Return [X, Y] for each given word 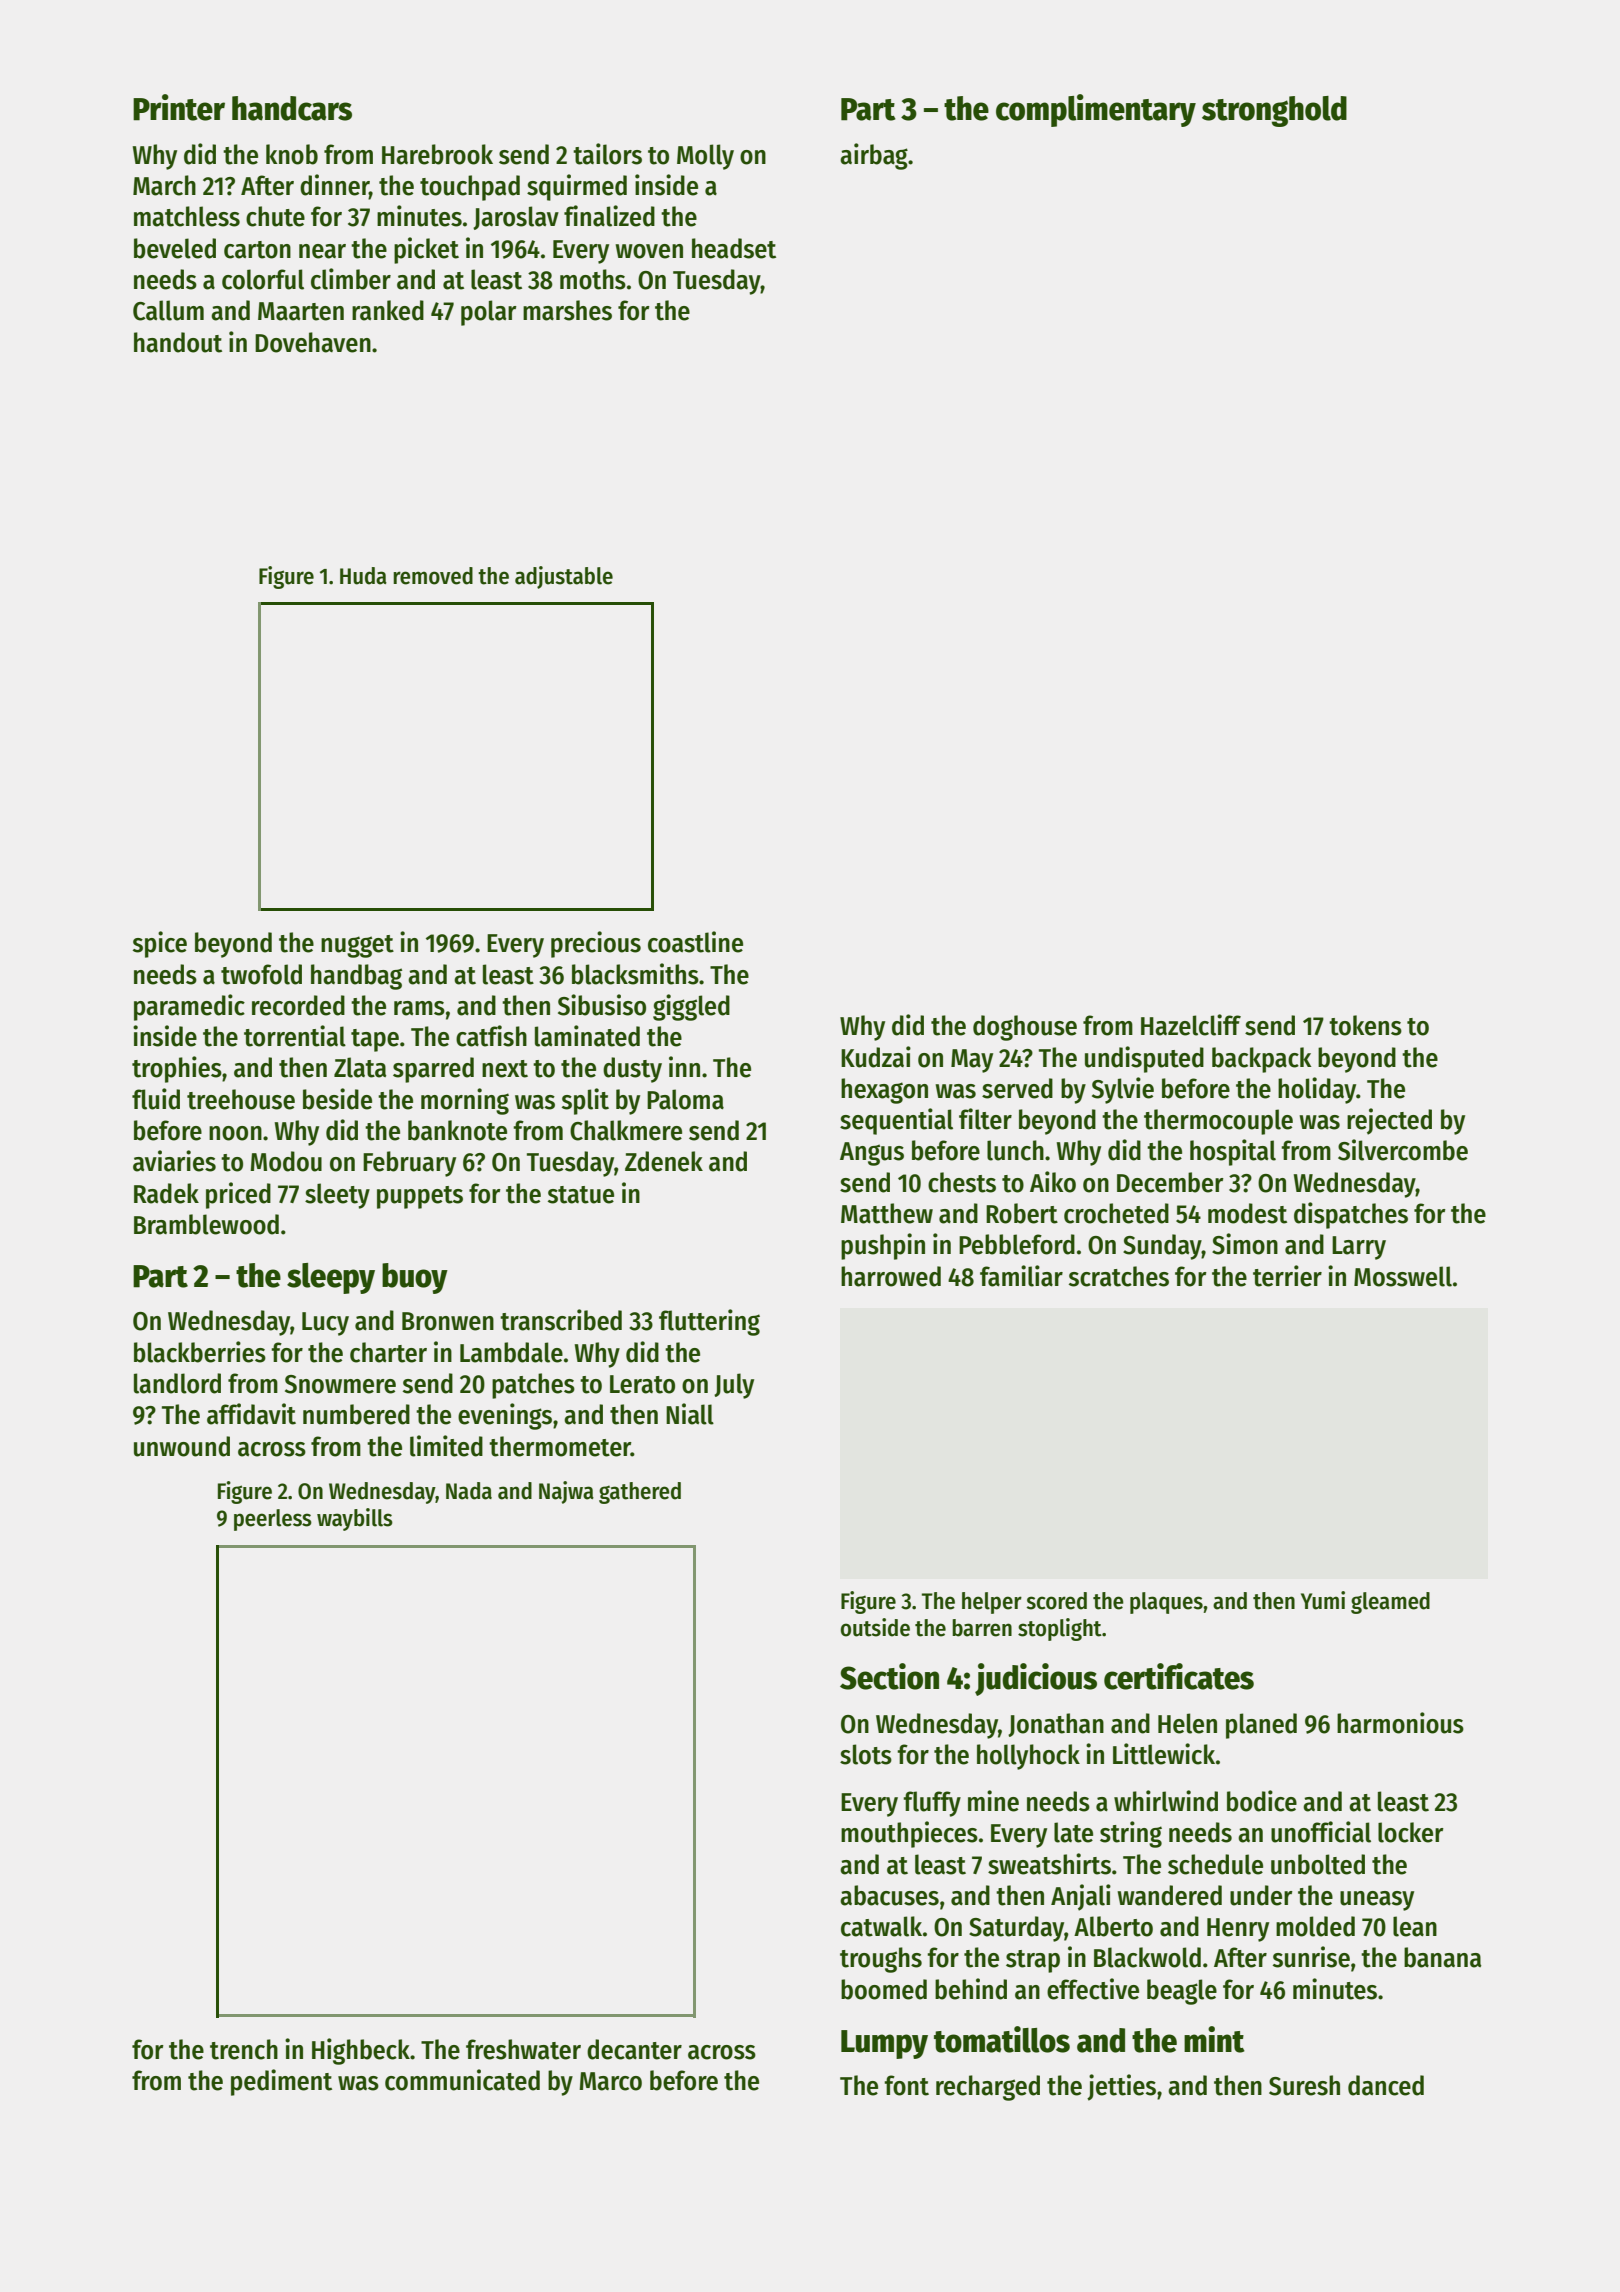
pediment [281, 2082]
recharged [988, 2088]
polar [489, 313]
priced [238, 1195]
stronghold [1274, 111]
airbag [874, 156]
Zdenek [664, 1161]
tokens [1365, 1025]
